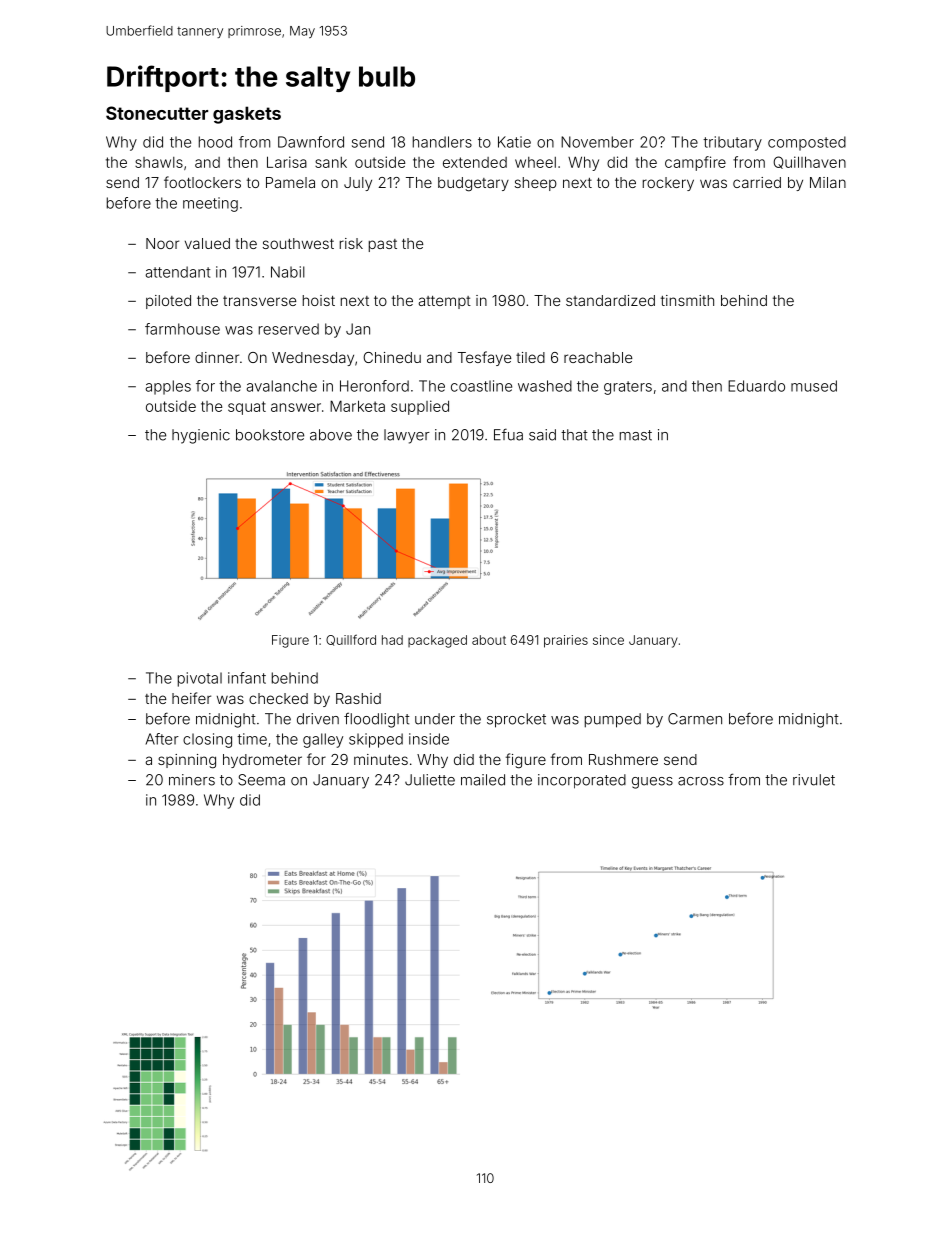 Image resolution: width=952 pixels, height=1233 pixels. Describe the element at coordinates (514, 142) in the screenshot. I see `Katie` at that location.
